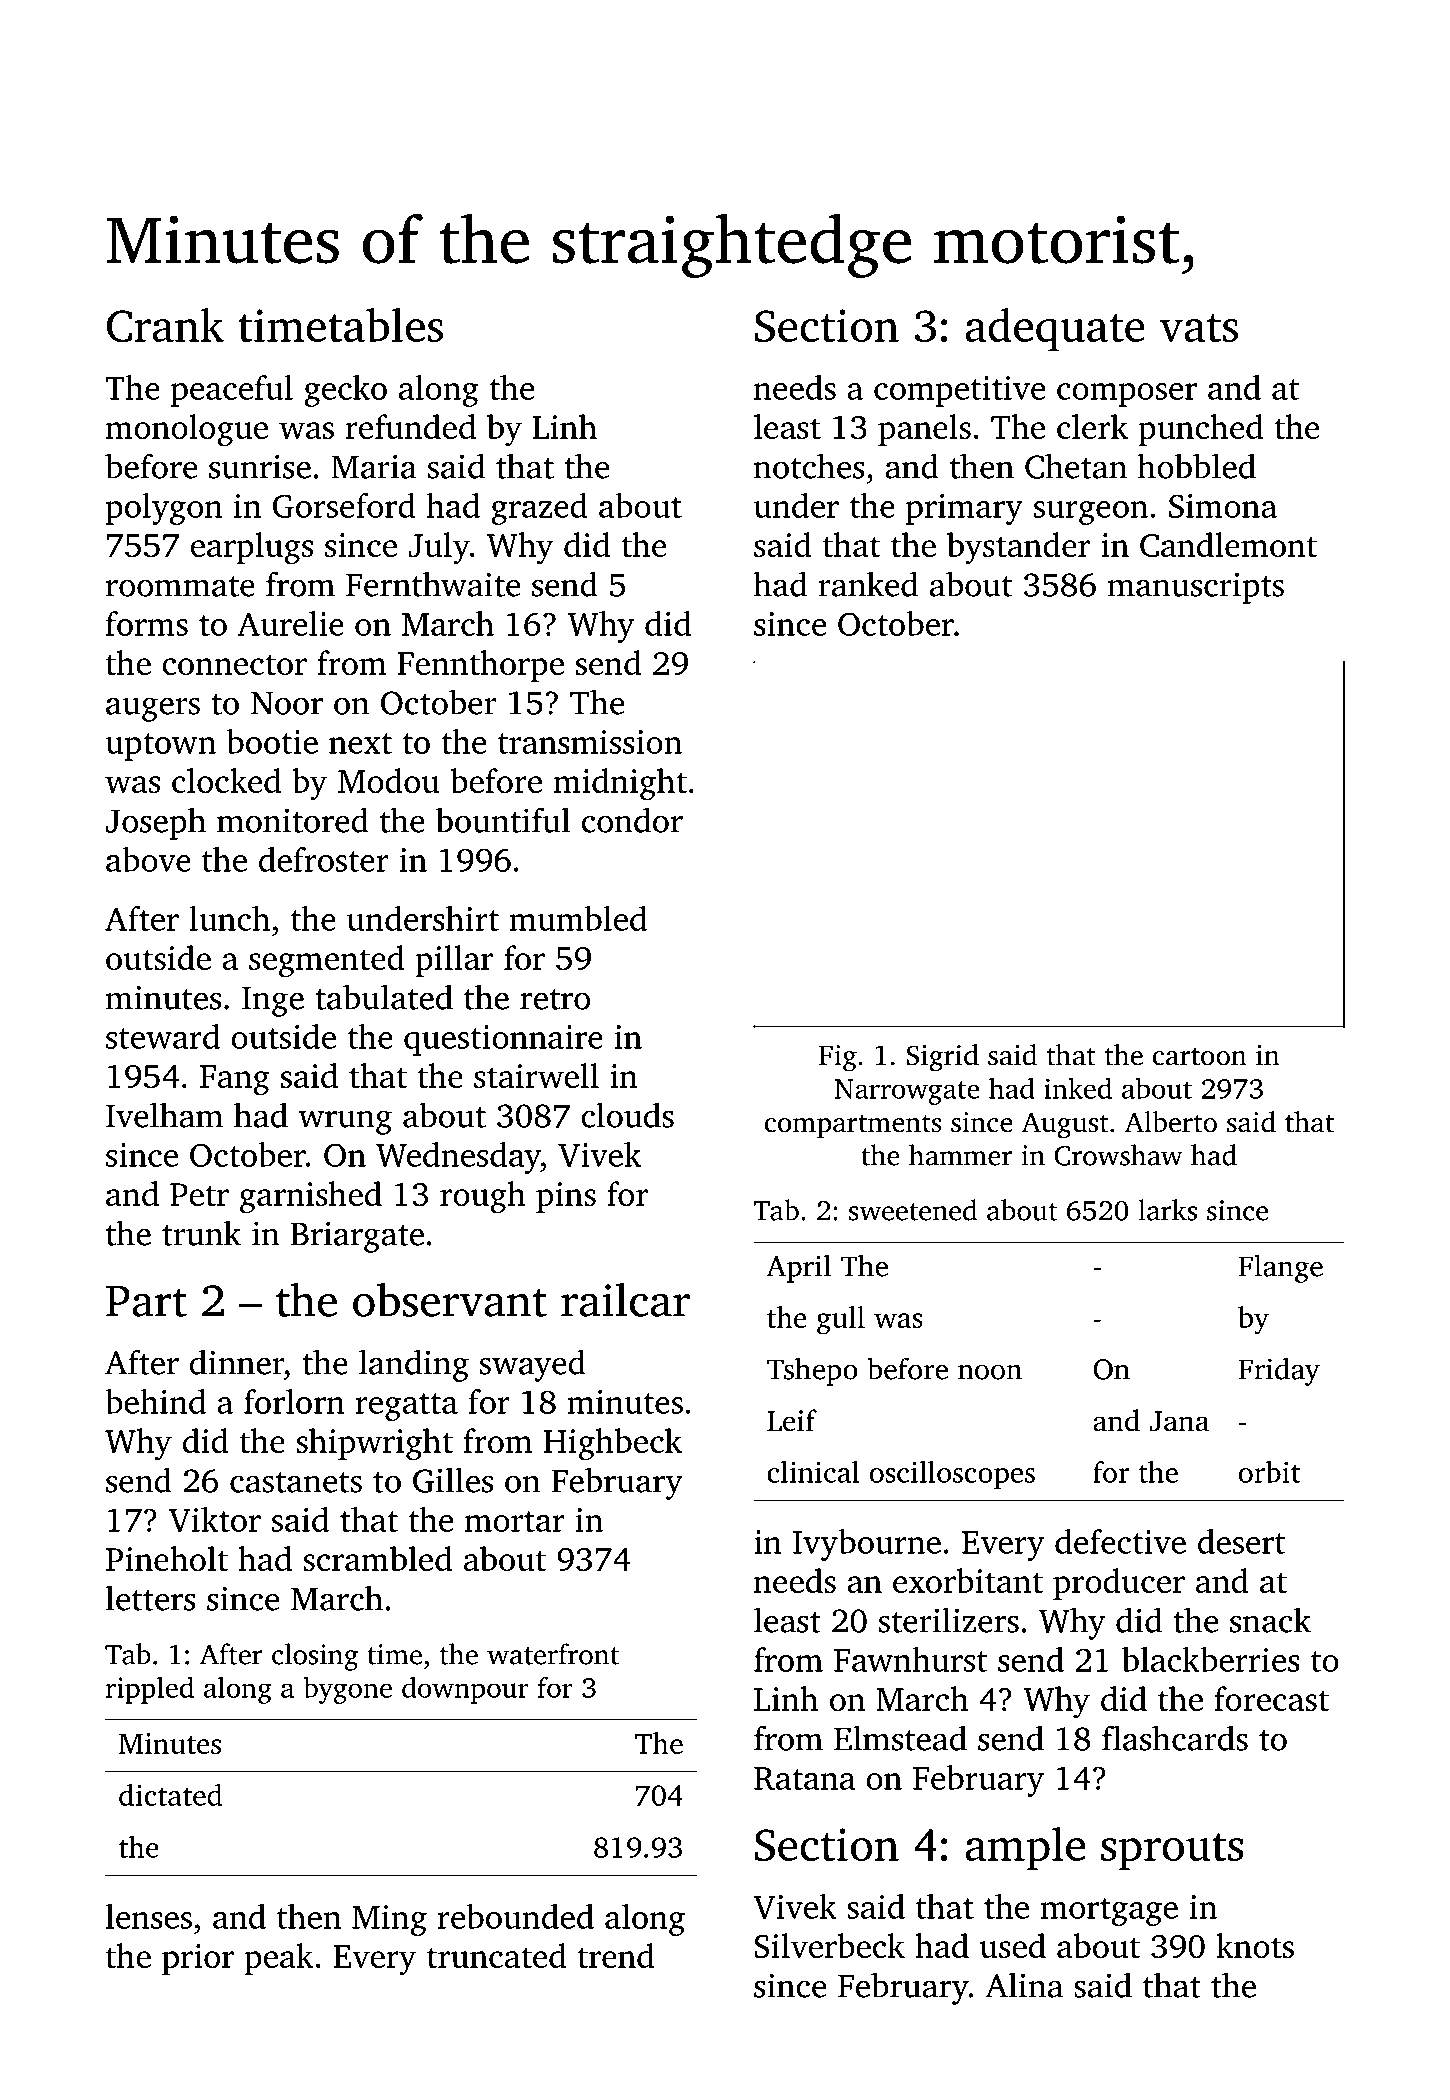 This screenshot has height=2100, width=1450. What do you see at coordinates (170, 1795) in the screenshot?
I see `dictated` at bounding box center [170, 1795].
